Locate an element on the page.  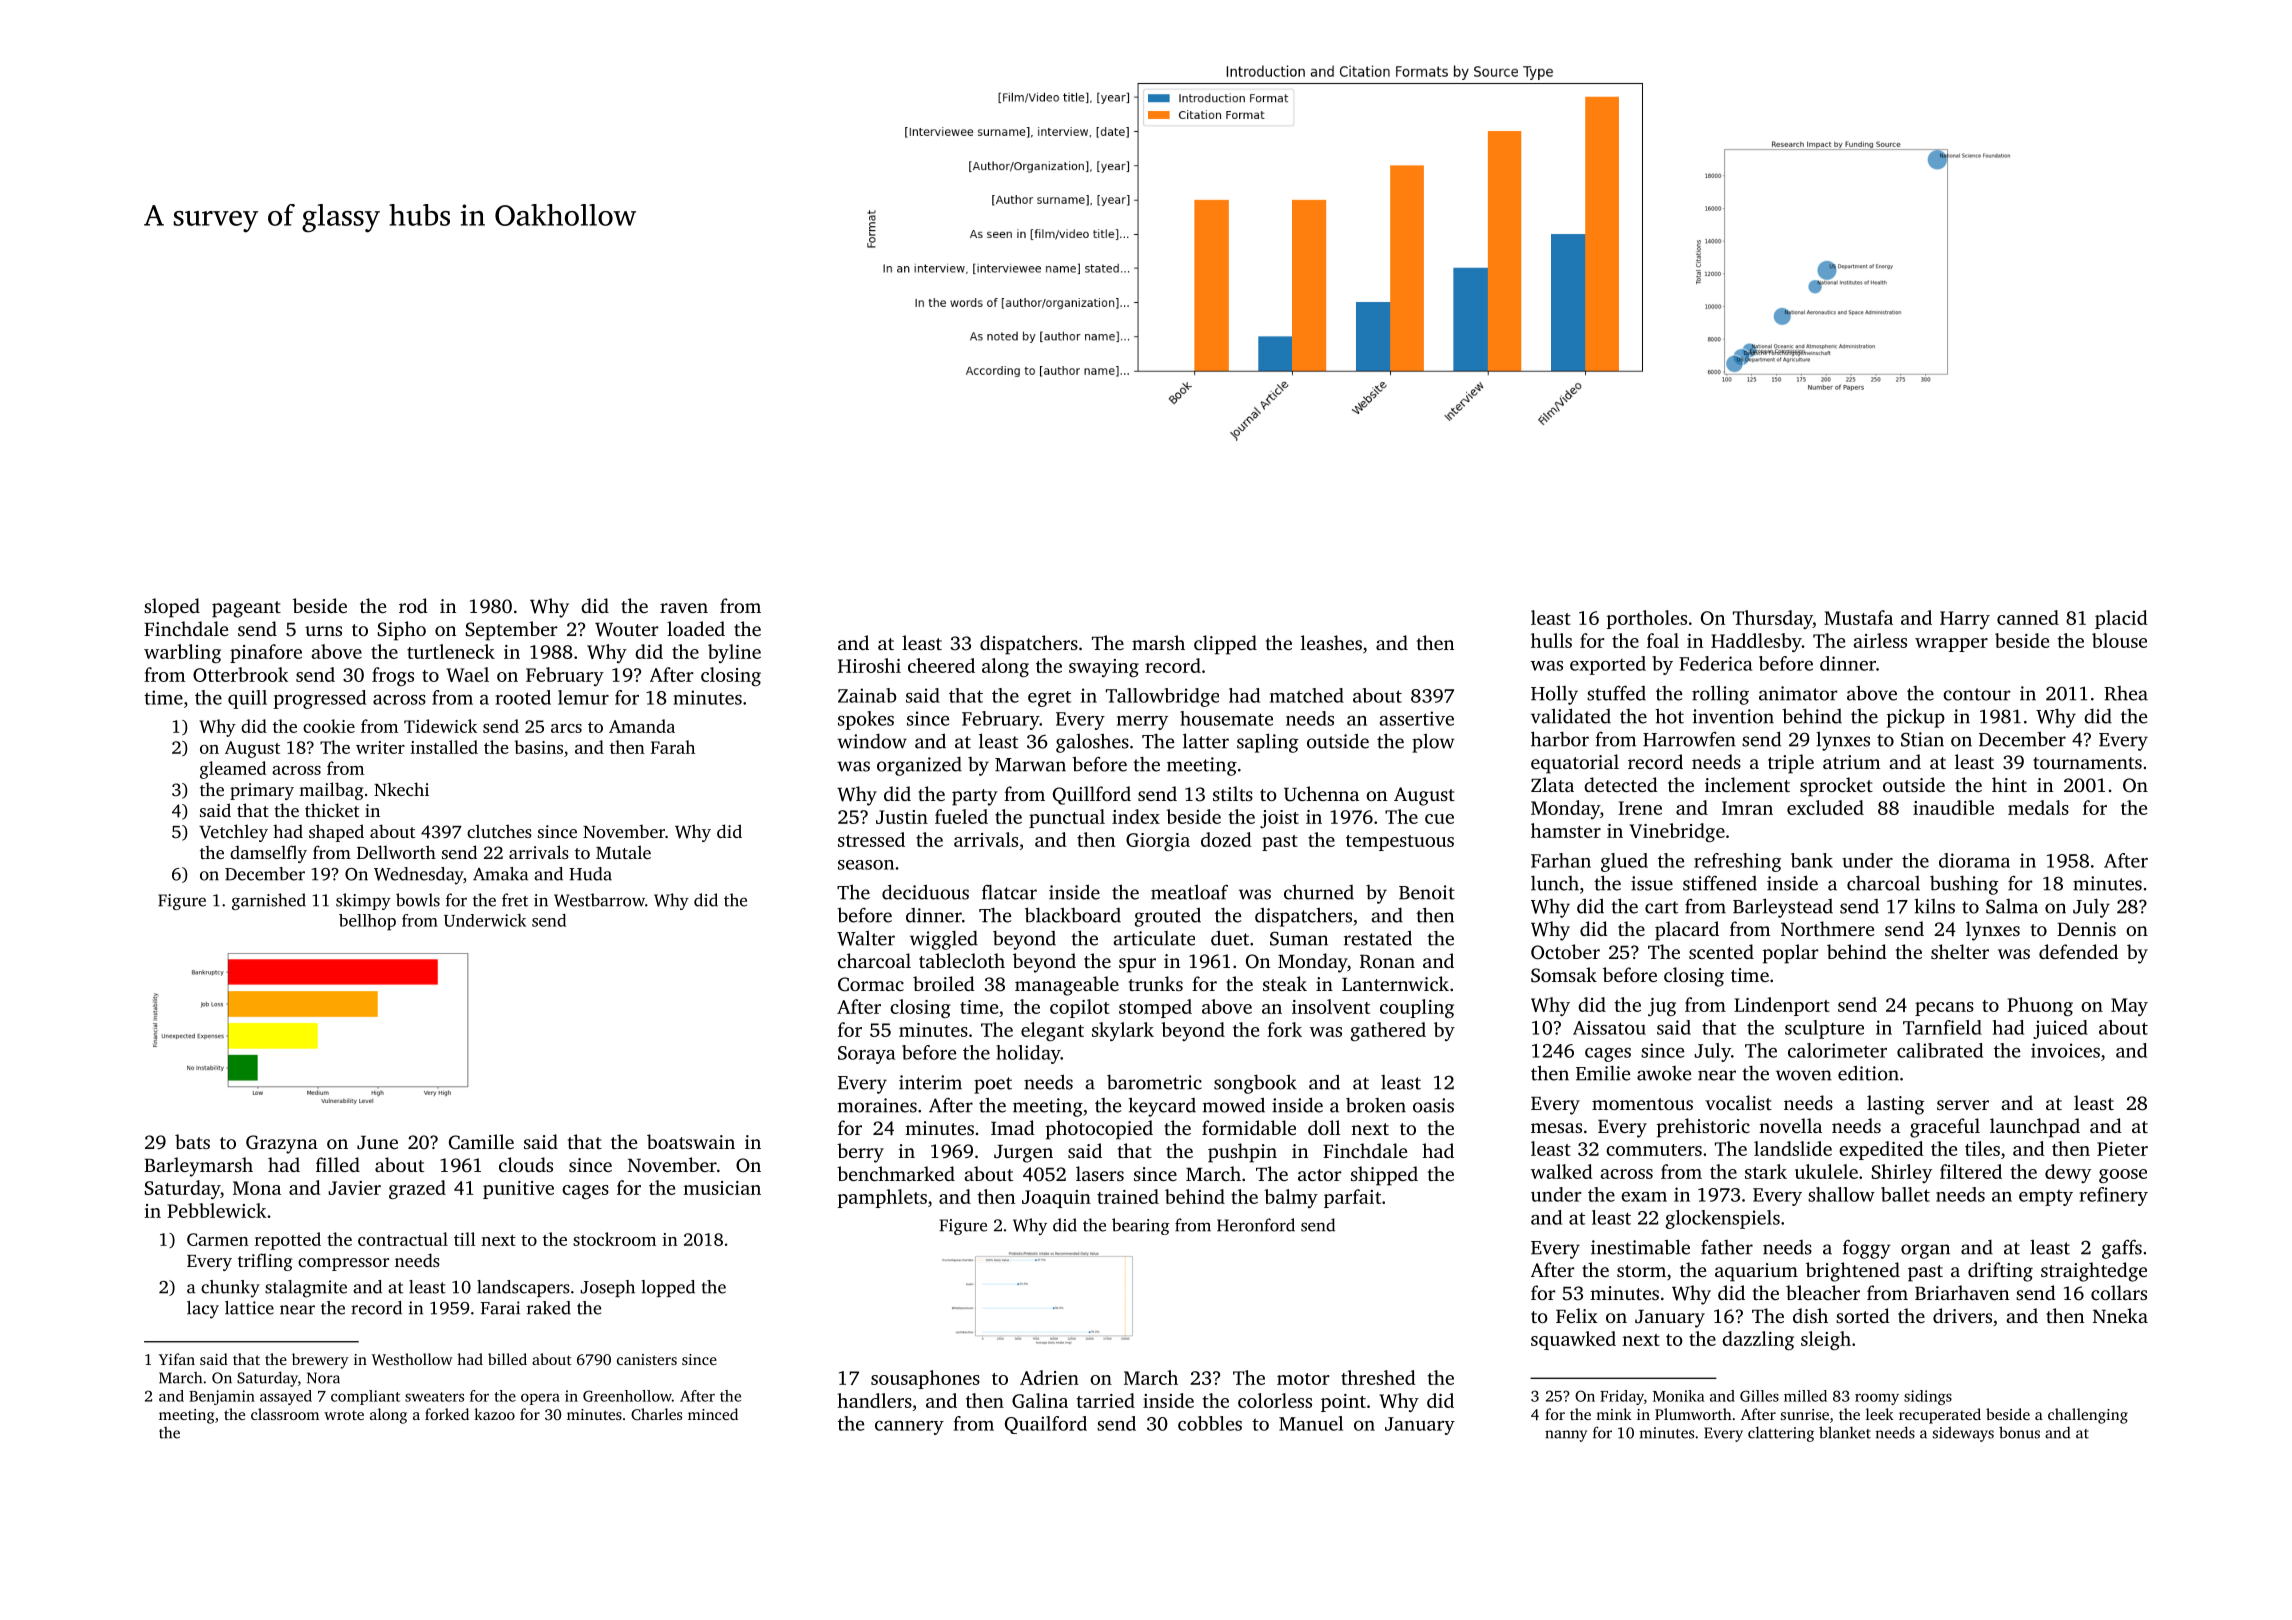
bats is located at coordinates (192, 1141).
